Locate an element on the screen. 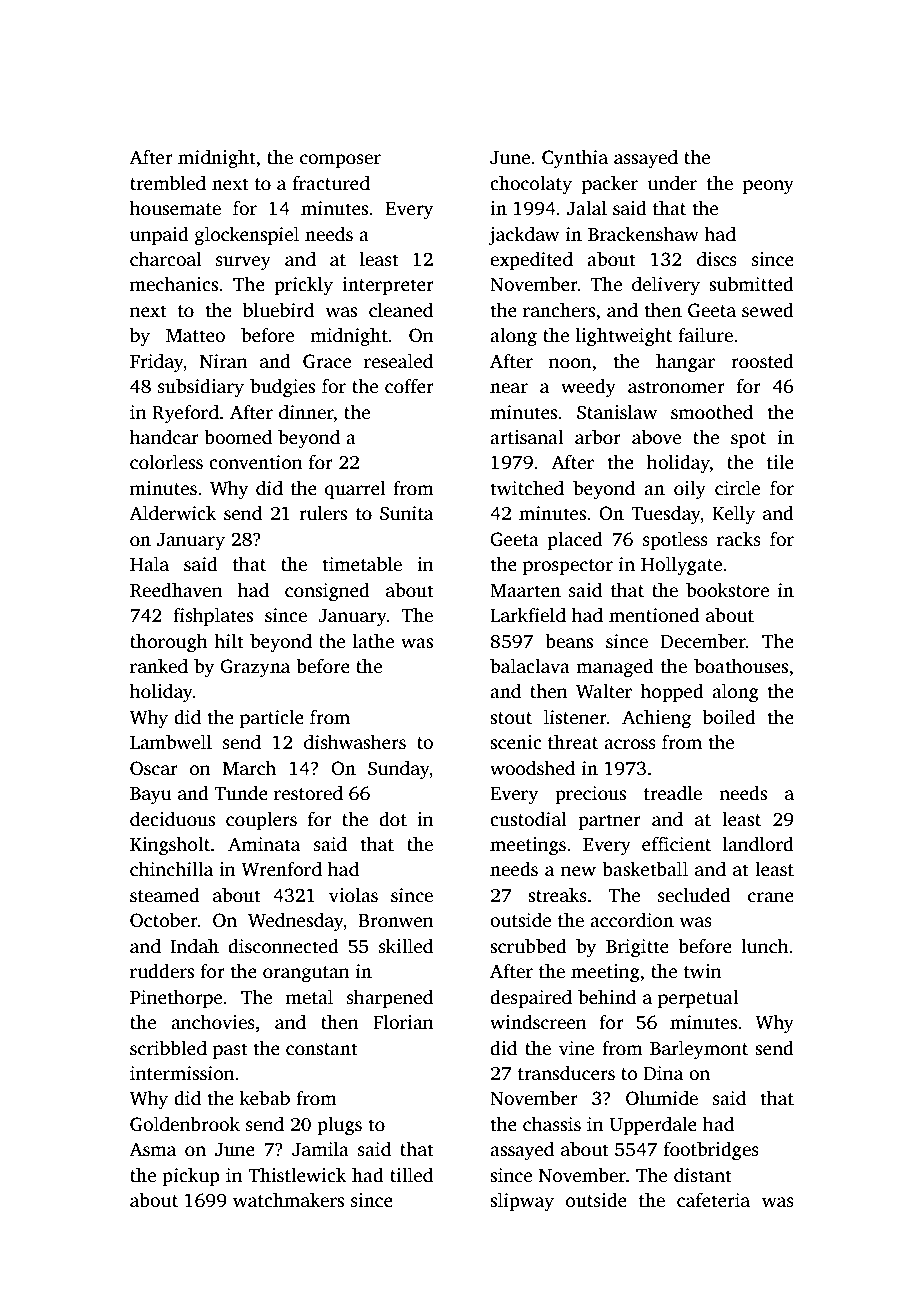 This screenshot has width=924, height=1311. deciduous is located at coordinates (172, 819).
